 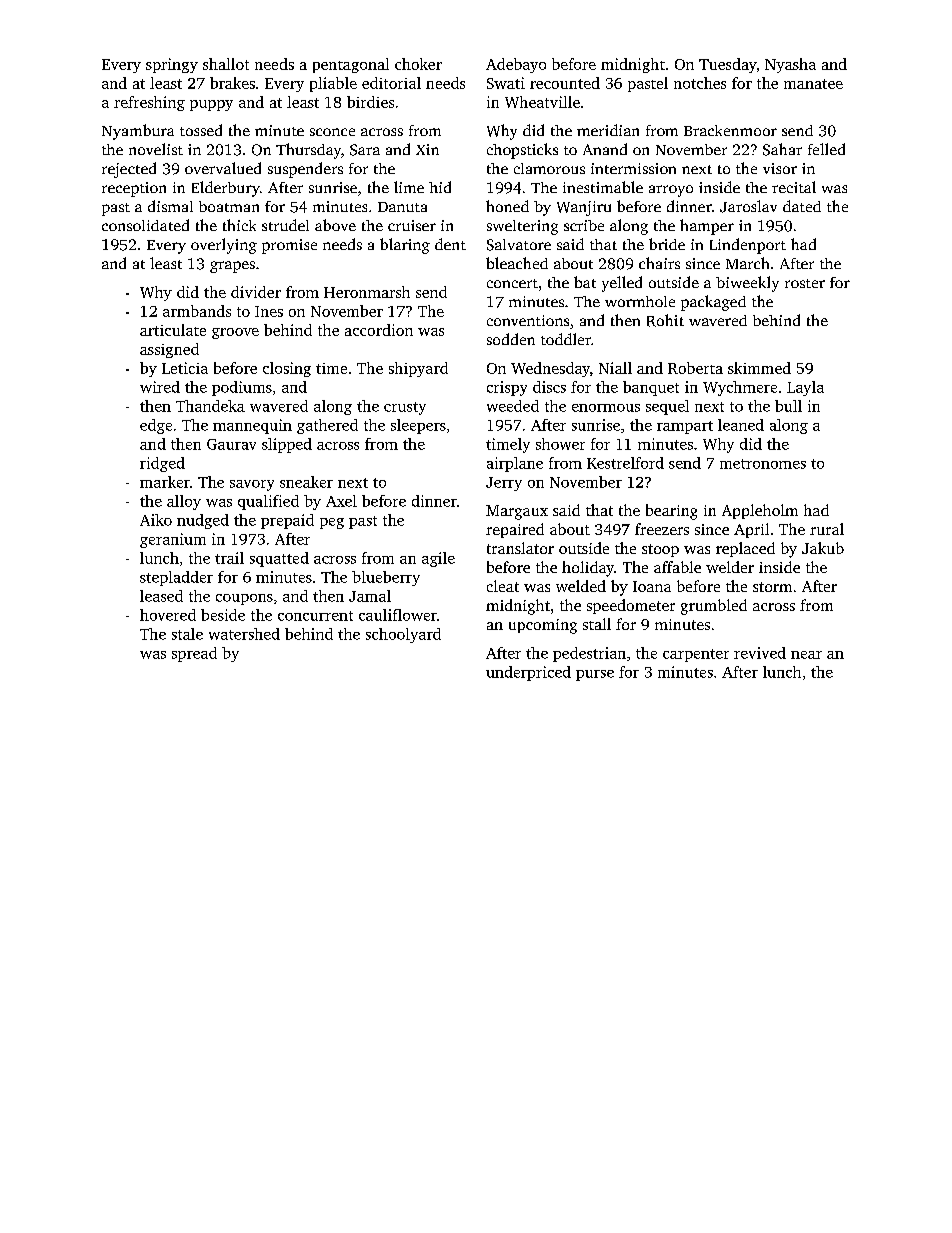 What do you see at coordinates (696, 655) in the screenshot?
I see `carpenter` at bounding box center [696, 655].
